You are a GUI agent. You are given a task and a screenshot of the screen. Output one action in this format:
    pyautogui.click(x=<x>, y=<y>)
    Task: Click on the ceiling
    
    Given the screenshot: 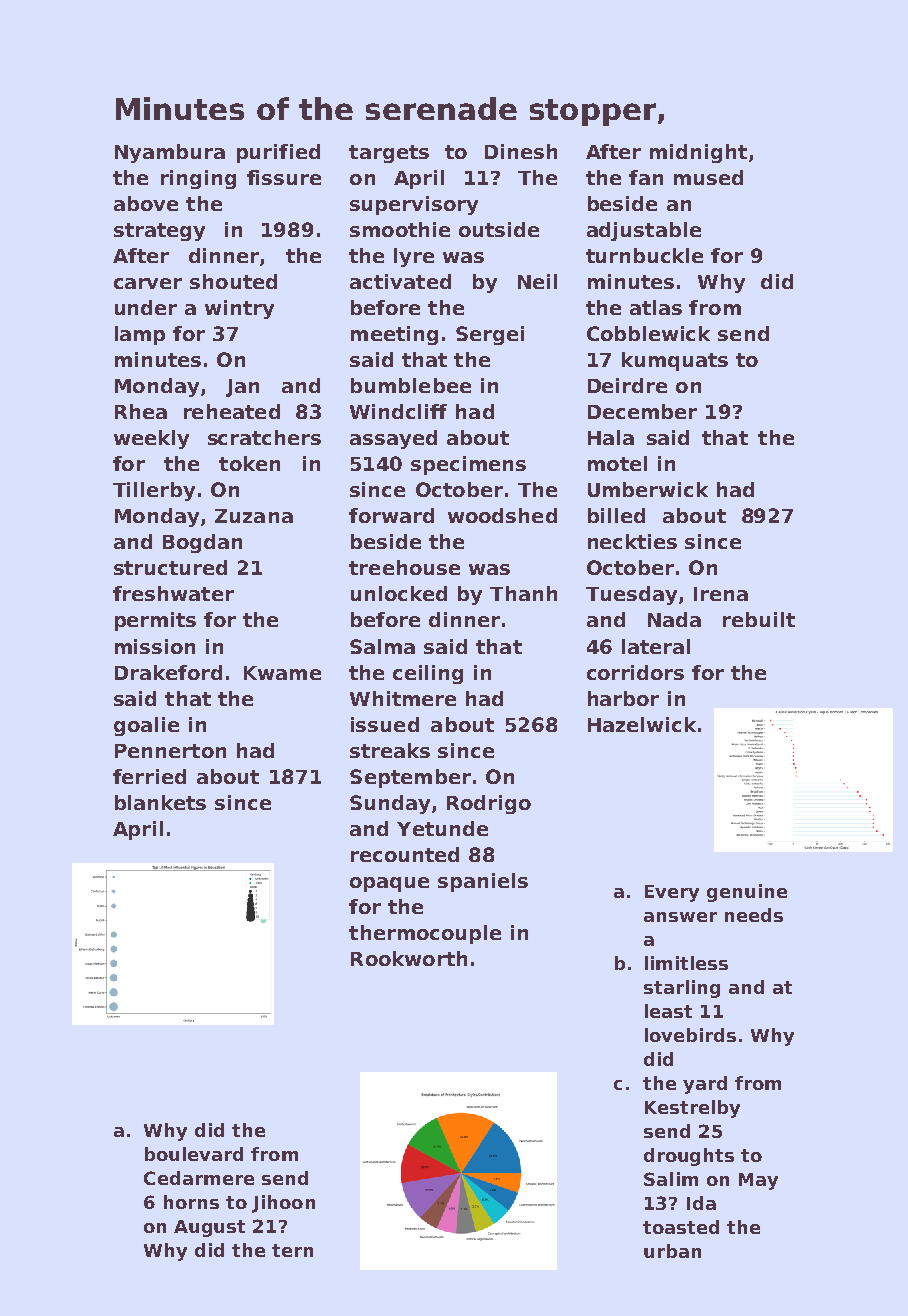 What is the action you would take?
    pyautogui.click(x=428, y=674)
